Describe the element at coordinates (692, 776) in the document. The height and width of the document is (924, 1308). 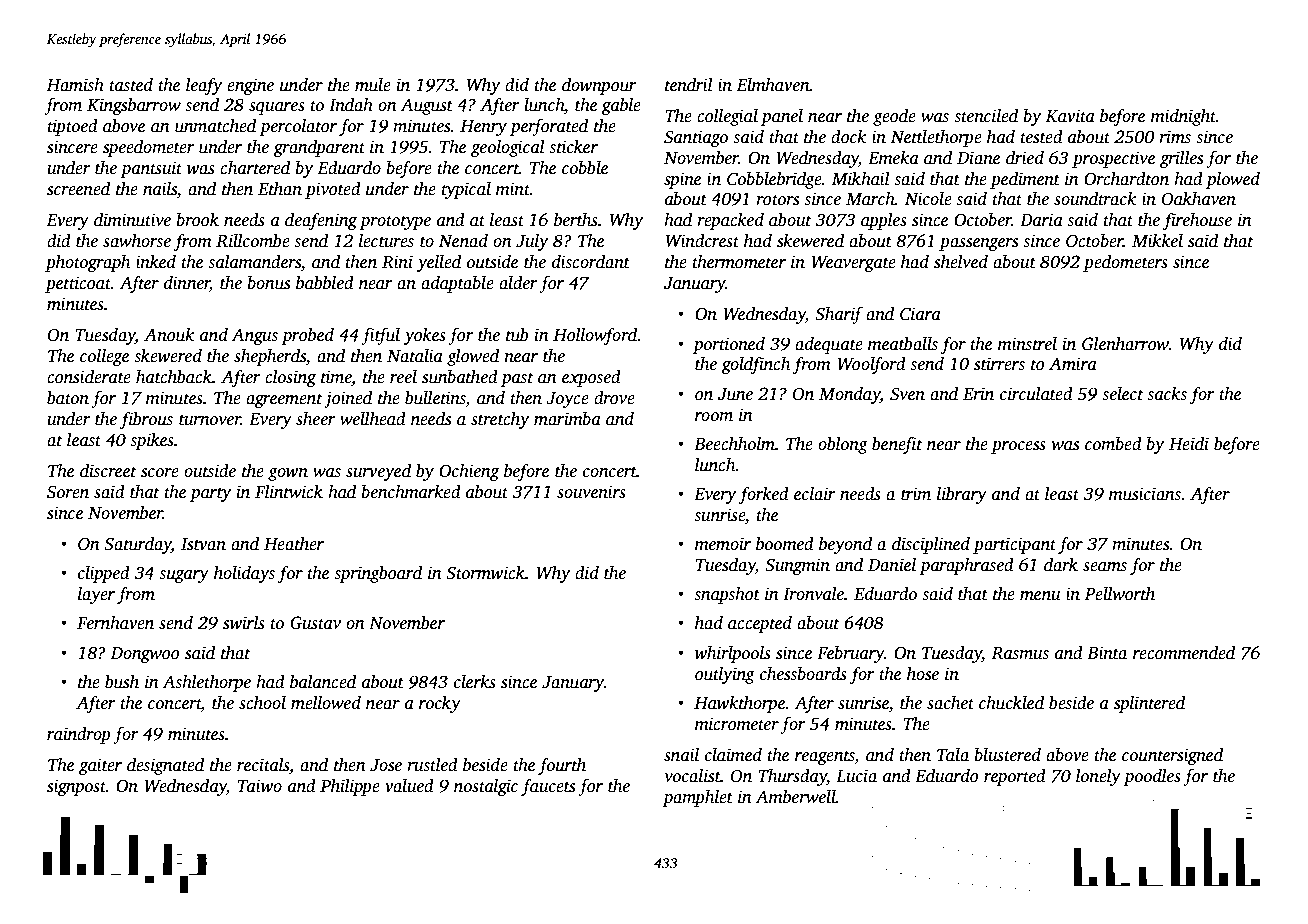
I see `vocalist` at that location.
